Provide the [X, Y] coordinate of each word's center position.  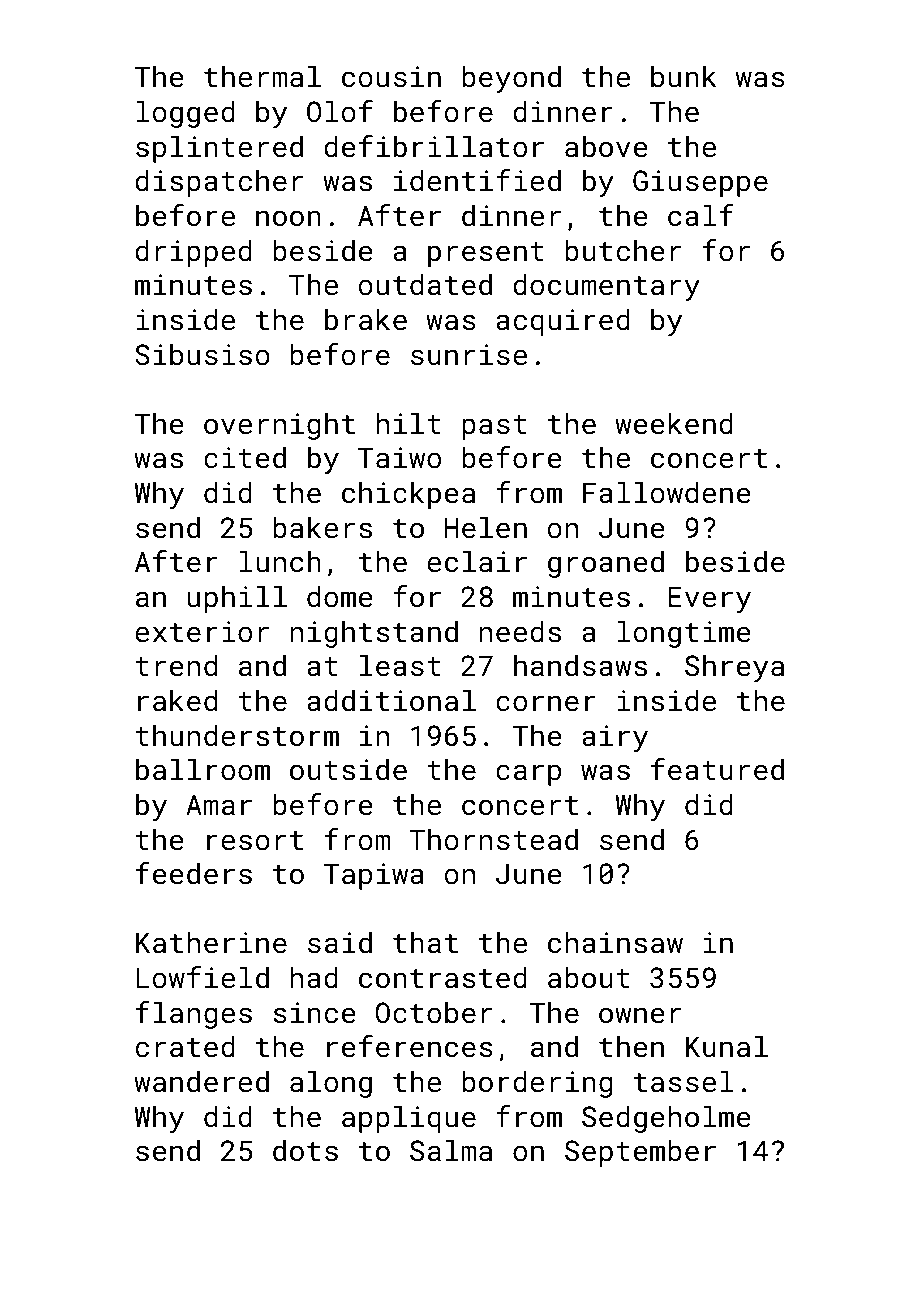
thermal [262, 76]
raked [177, 700]
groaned [606, 564]
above [606, 146]
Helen [486, 527]
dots [305, 1150]
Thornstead [493, 839]
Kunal [727, 1046]
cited [245, 457]
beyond [511, 79]
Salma [451, 1150]
